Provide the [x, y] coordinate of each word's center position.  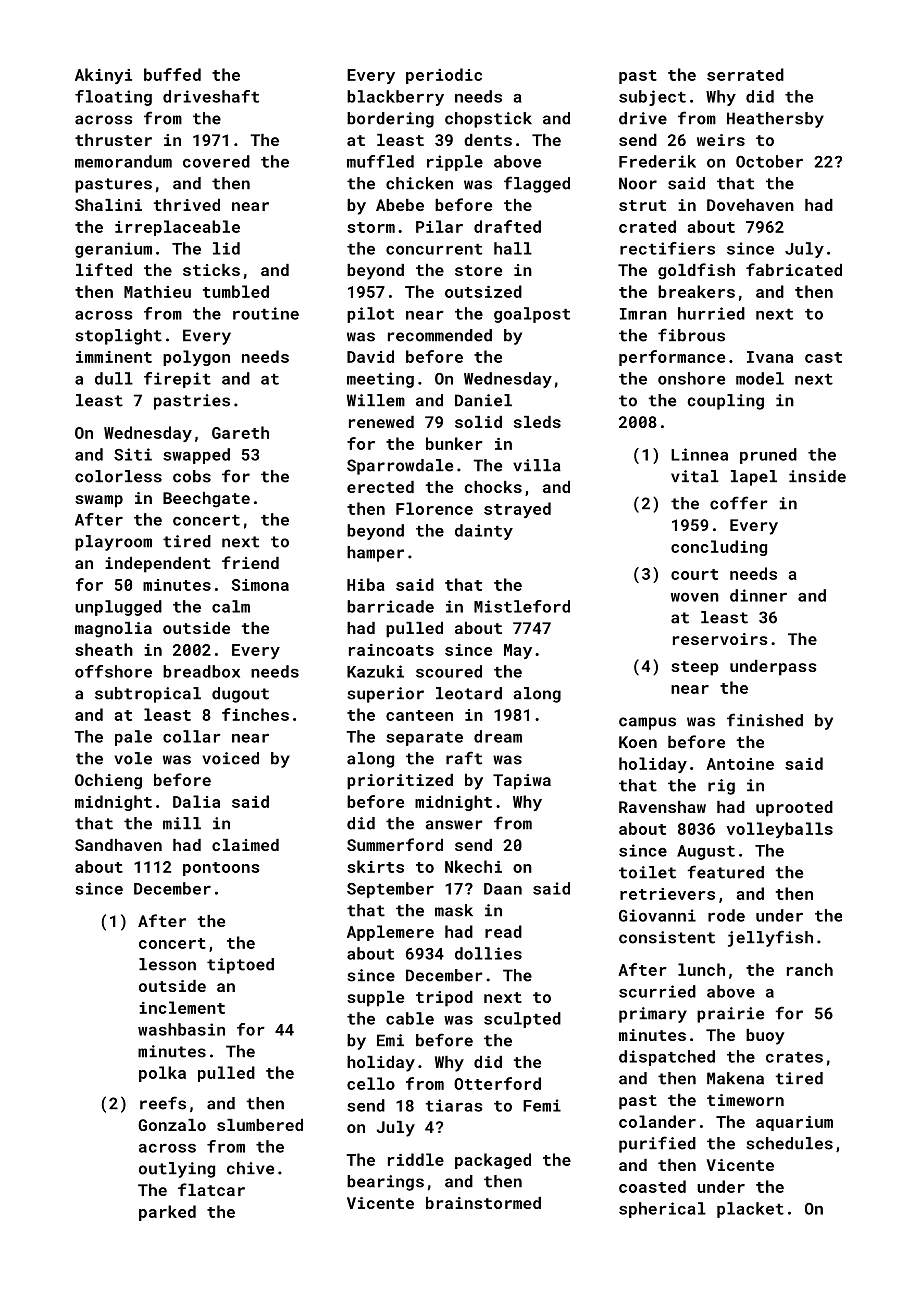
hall [513, 248]
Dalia [196, 801]
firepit [177, 380]
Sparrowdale [400, 467]
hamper [375, 554]
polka [162, 1074]
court [694, 574]
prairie [730, 1015]
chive [250, 1168]
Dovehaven [750, 205]
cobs [192, 476]
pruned [768, 456]
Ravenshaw [662, 807]
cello [371, 1083]
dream [498, 736]
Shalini [108, 205]
